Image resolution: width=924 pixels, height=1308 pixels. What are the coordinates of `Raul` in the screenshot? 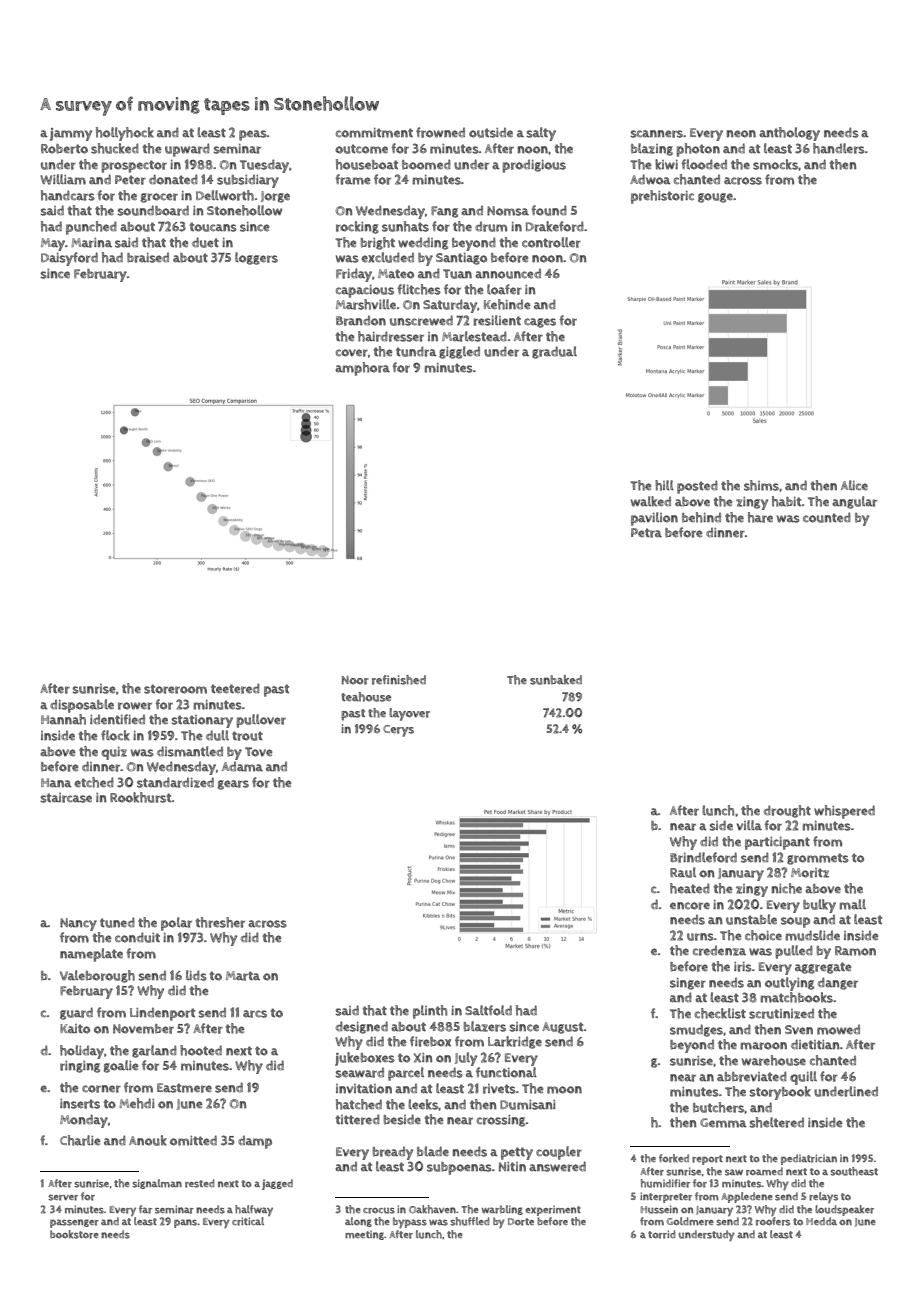 It's located at (683, 872).
